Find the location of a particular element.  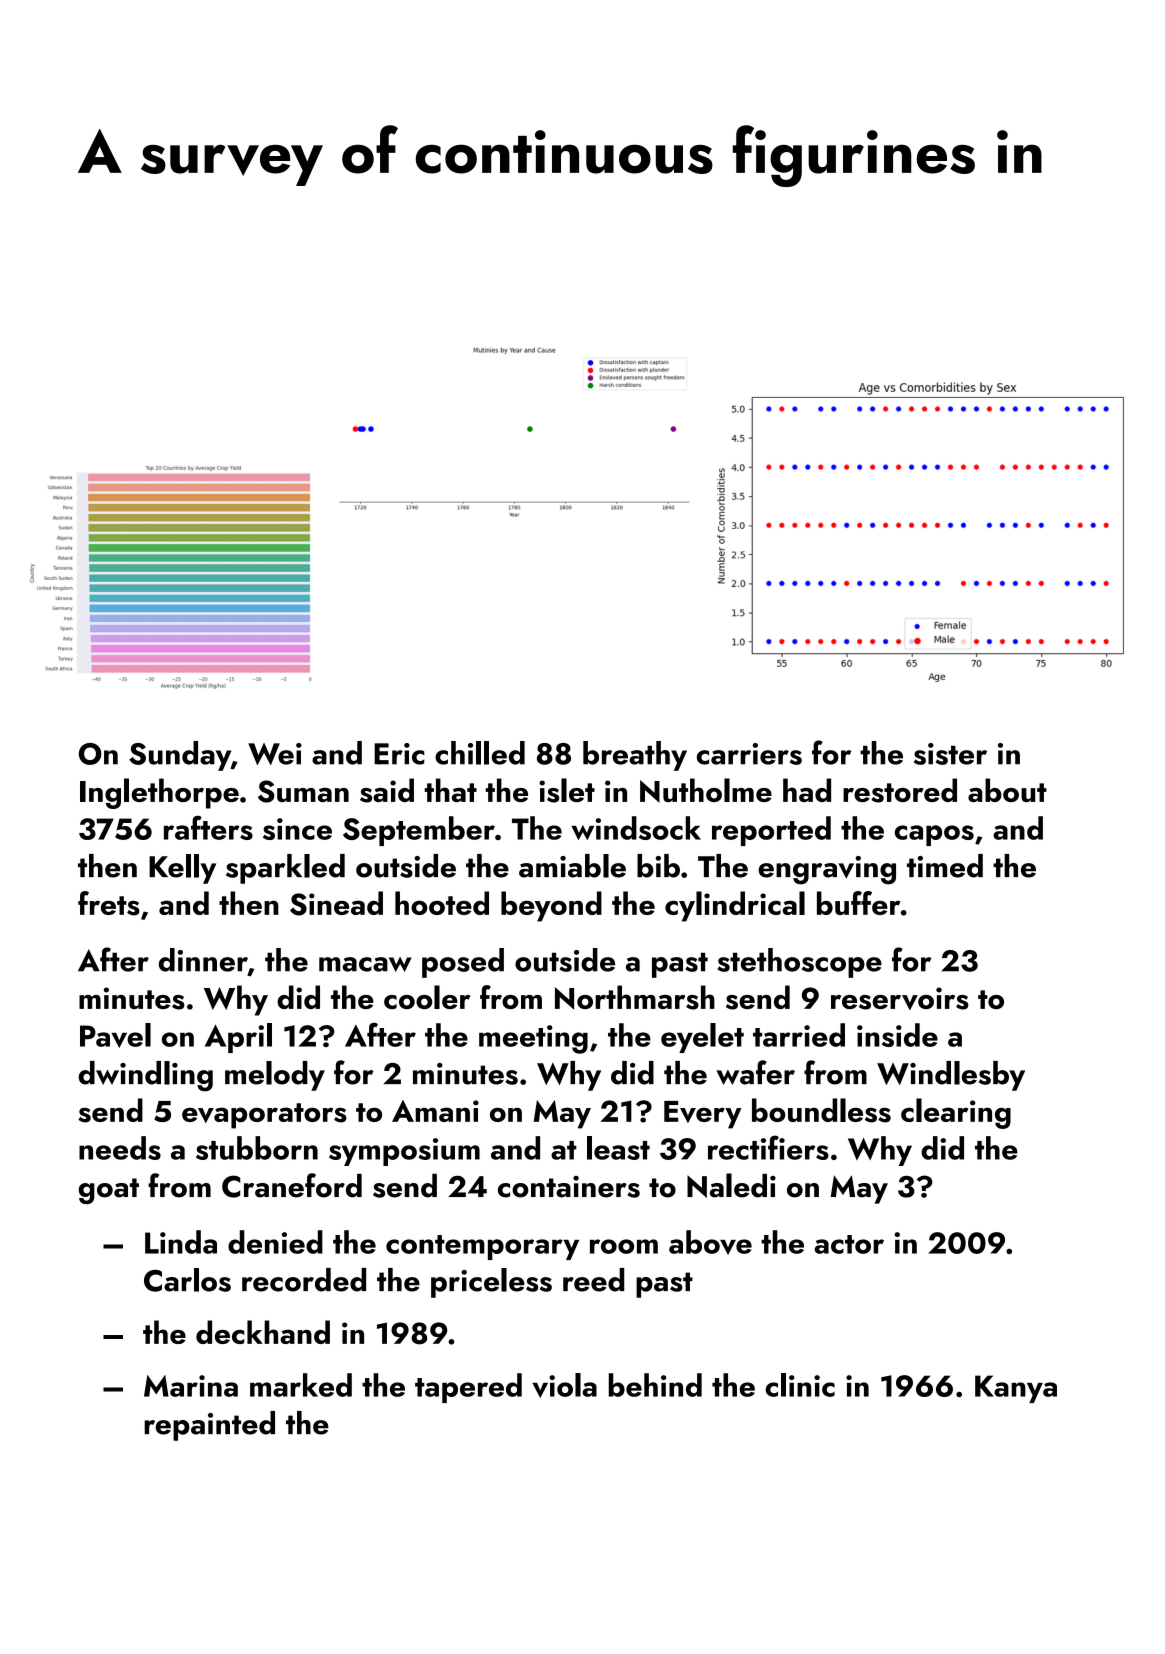

deckhand is located at coordinates (263, 1332).
